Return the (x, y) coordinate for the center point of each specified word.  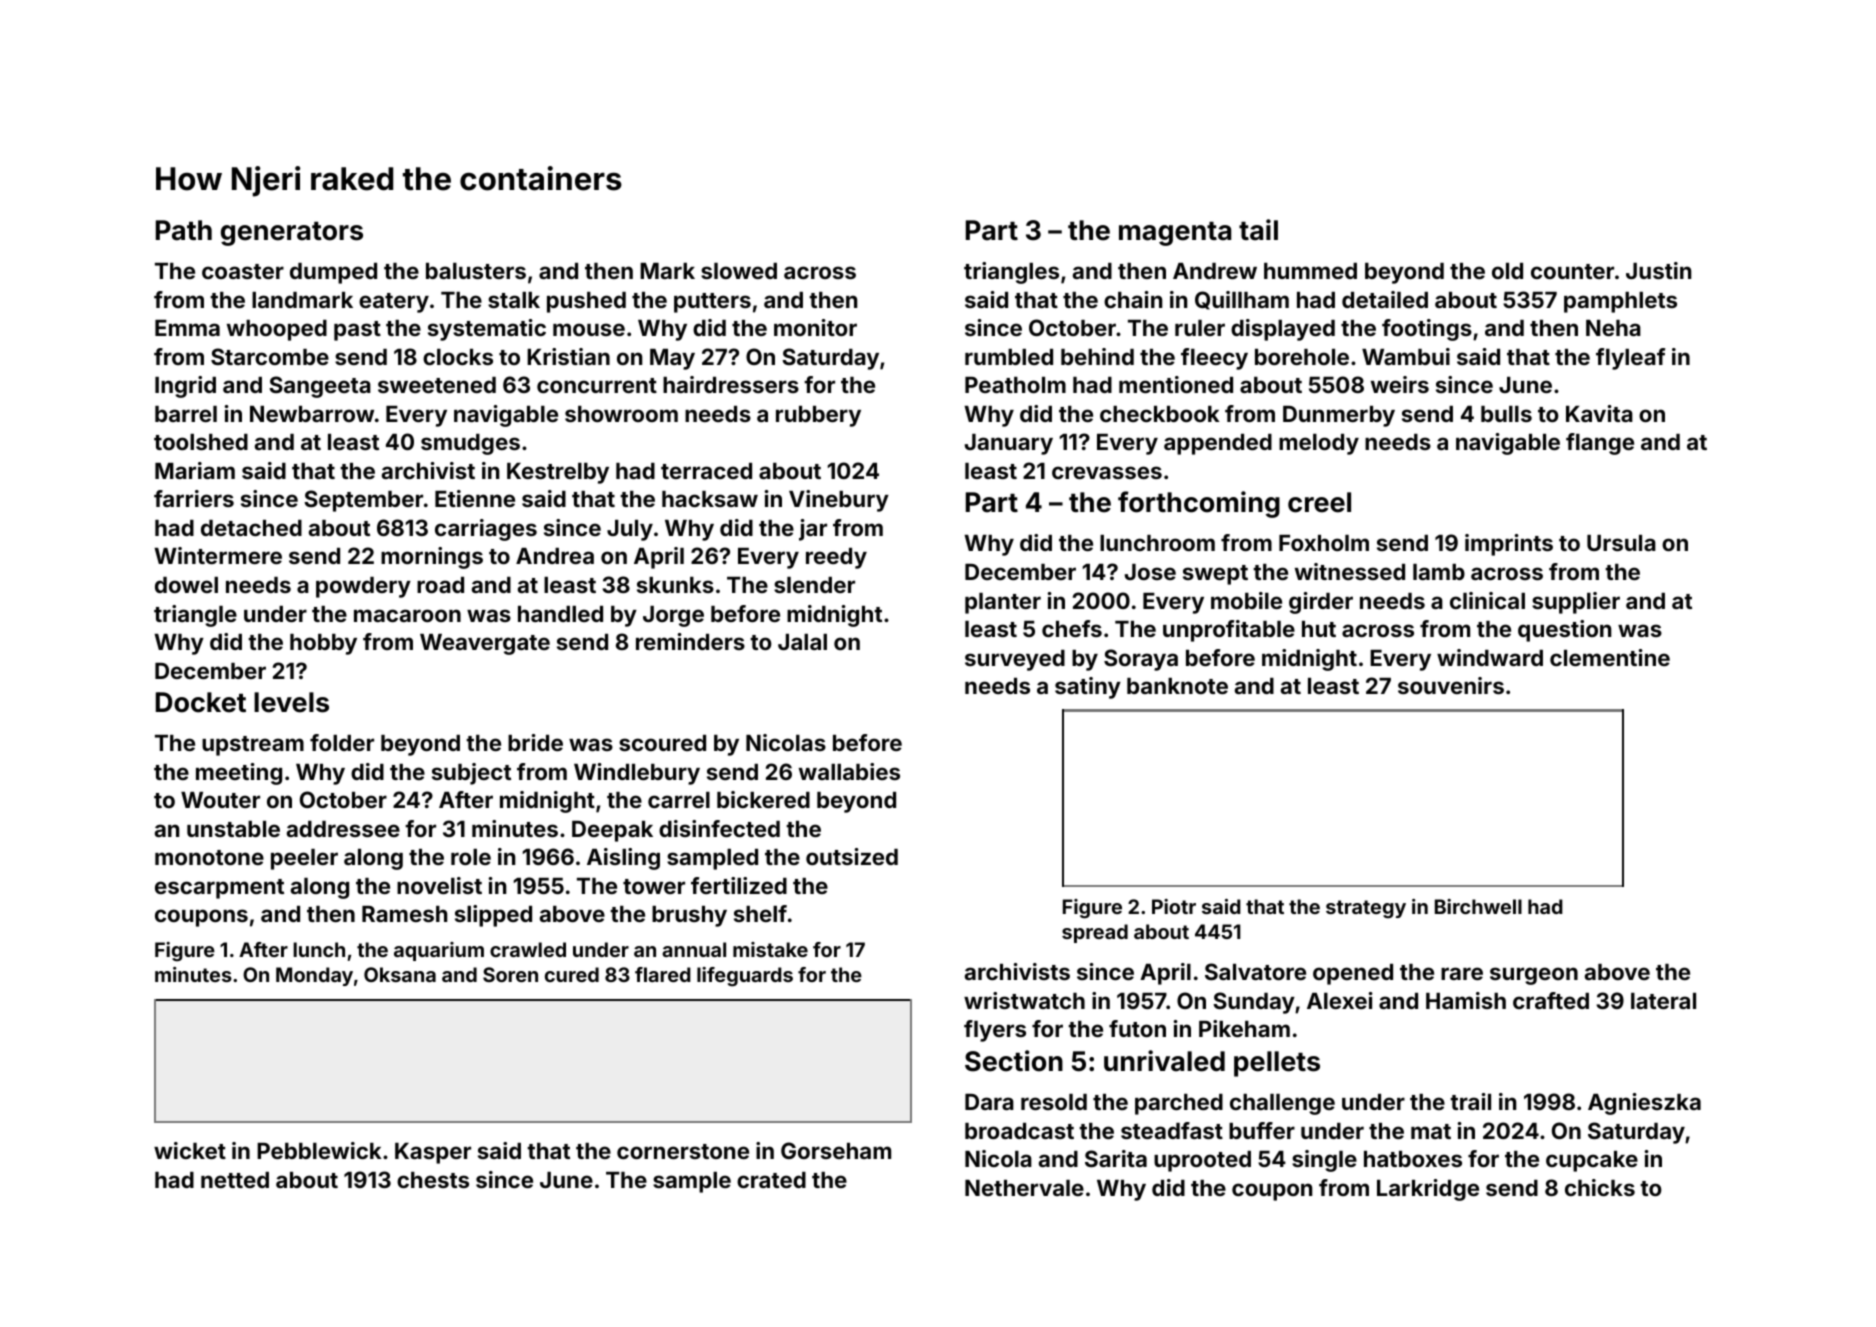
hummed (1310, 271)
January (1009, 444)
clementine (1610, 657)
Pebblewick (319, 1150)
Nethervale (1024, 1188)
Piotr (1174, 906)
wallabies (849, 771)
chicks (1600, 1187)
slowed (739, 271)
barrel (186, 414)
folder (342, 742)
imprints (1509, 545)
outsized (852, 856)
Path (184, 230)
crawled (528, 949)
